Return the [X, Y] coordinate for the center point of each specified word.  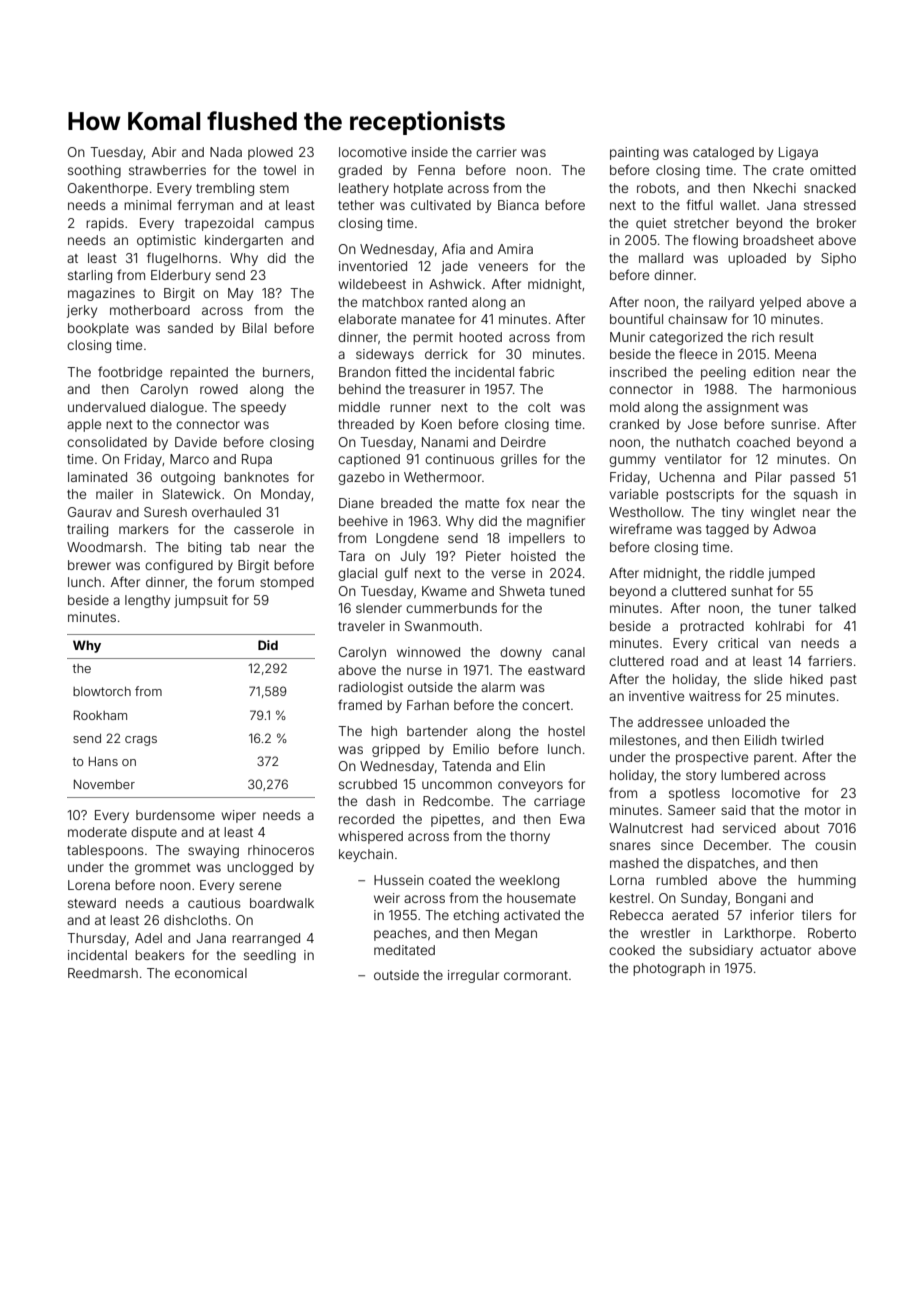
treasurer [437, 389]
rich [763, 337]
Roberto [832, 933]
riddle [747, 573]
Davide [196, 442]
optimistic [166, 241]
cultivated [441, 205]
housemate [541, 898]
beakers [160, 955]
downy [521, 653]
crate [788, 170]
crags [141, 741]
